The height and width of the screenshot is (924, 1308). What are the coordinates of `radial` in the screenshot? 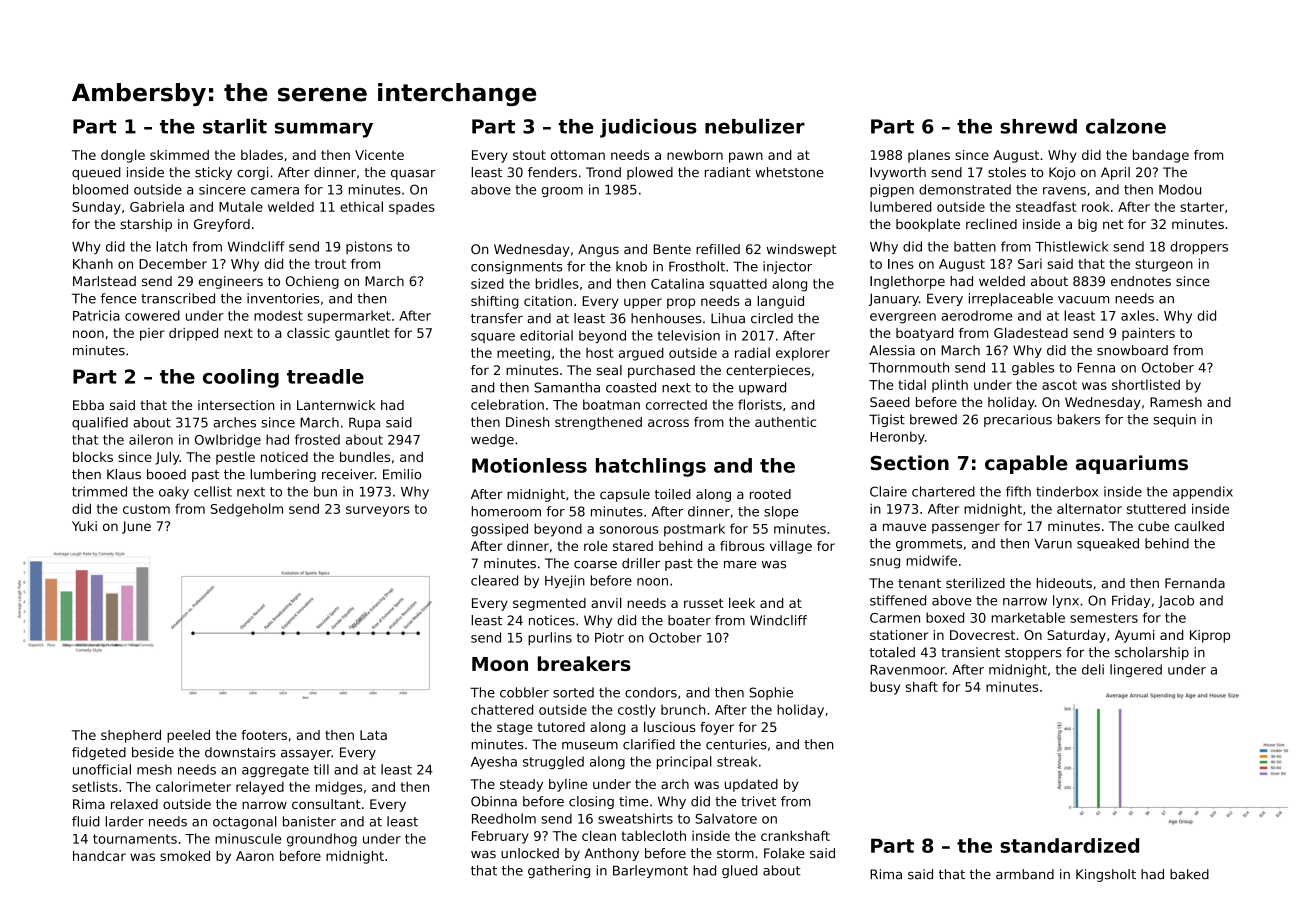 It's located at (752, 352).
